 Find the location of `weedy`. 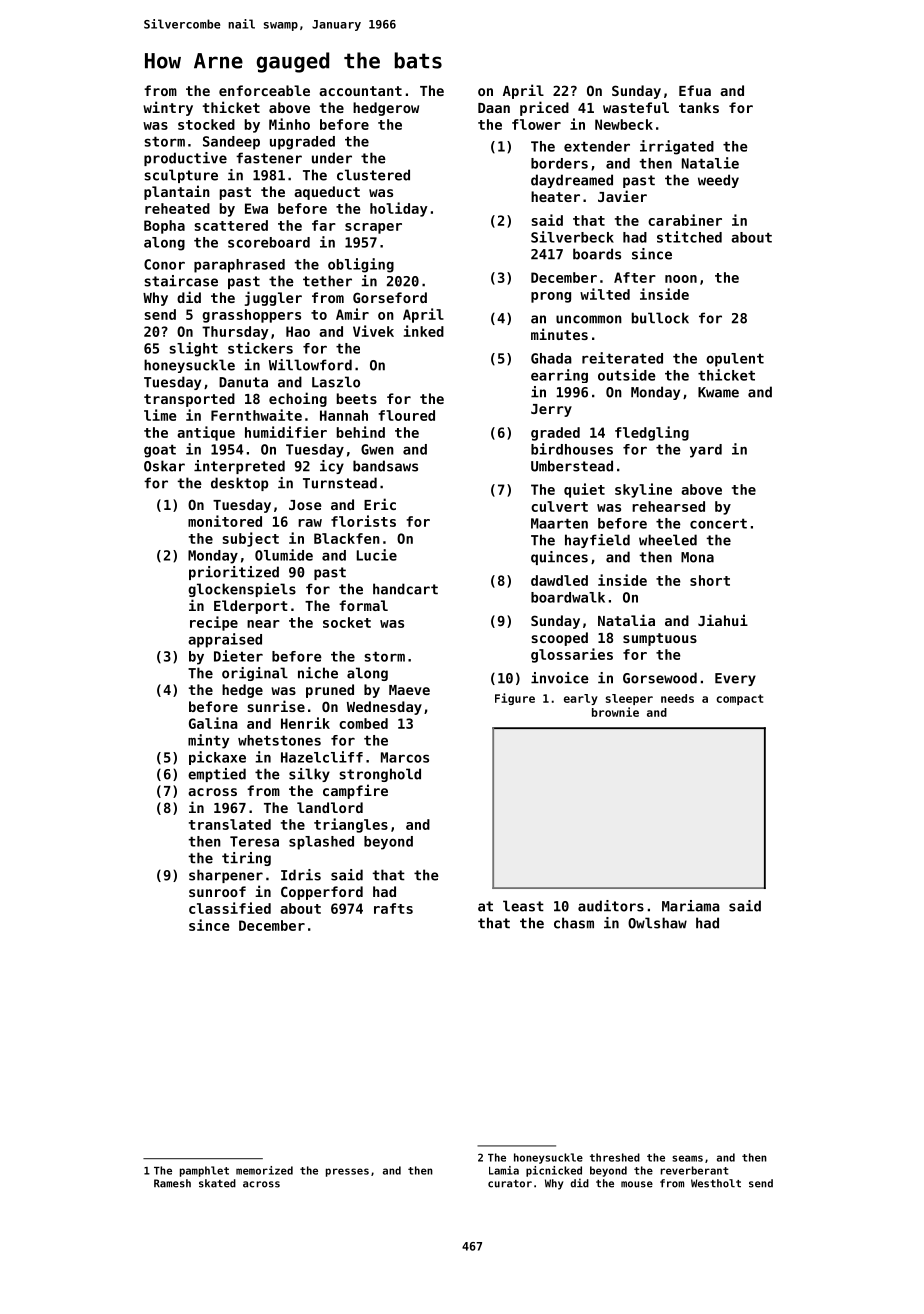

weedy is located at coordinates (718, 181).
